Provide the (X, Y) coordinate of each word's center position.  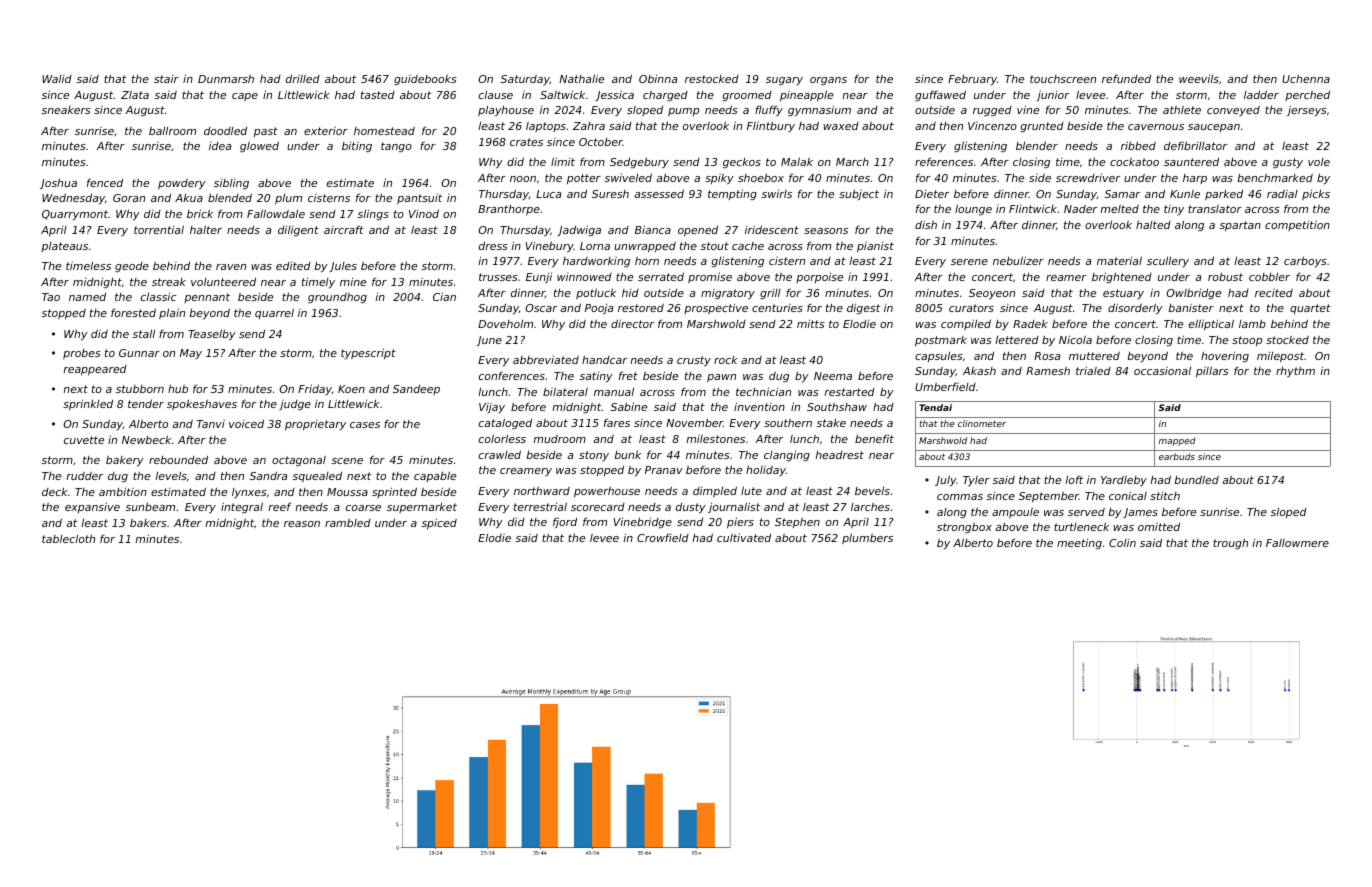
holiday (766, 470)
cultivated (744, 537)
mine (353, 282)
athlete (1182, 110)
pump (683, 112)
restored (641, 308)
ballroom (172, 131)
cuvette (84, 440)
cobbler (1269, 277)
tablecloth (68, 538)
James (1140, 513)
